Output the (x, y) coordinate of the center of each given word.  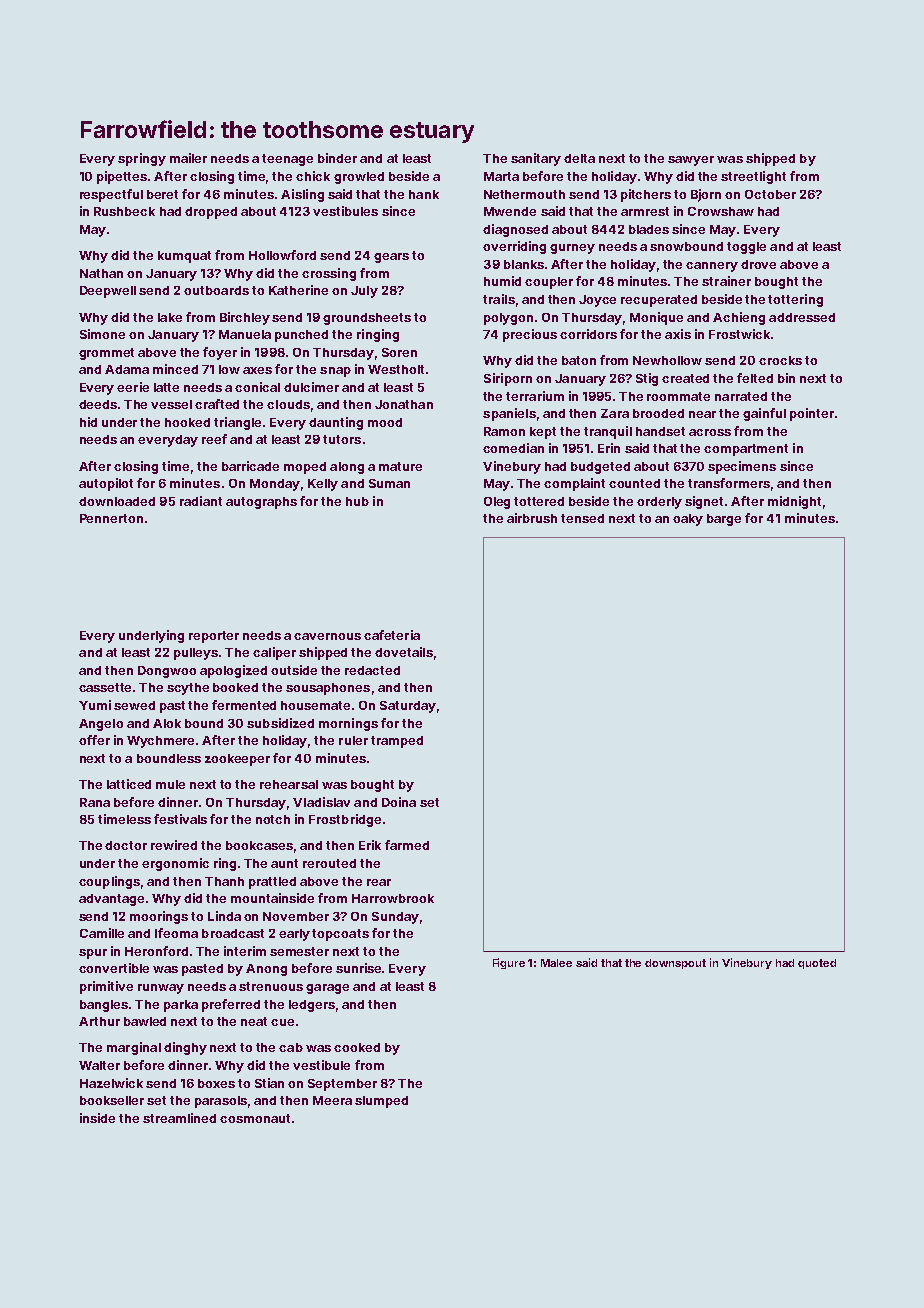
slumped (381, 1102)
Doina (399, 802)
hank (424, 194)
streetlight (753, 177)
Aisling (302, 195)
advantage (111, 900)
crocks (780, 360)
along (347, 468)
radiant (201, 501)
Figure (509, 963)
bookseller (112, 1100)
